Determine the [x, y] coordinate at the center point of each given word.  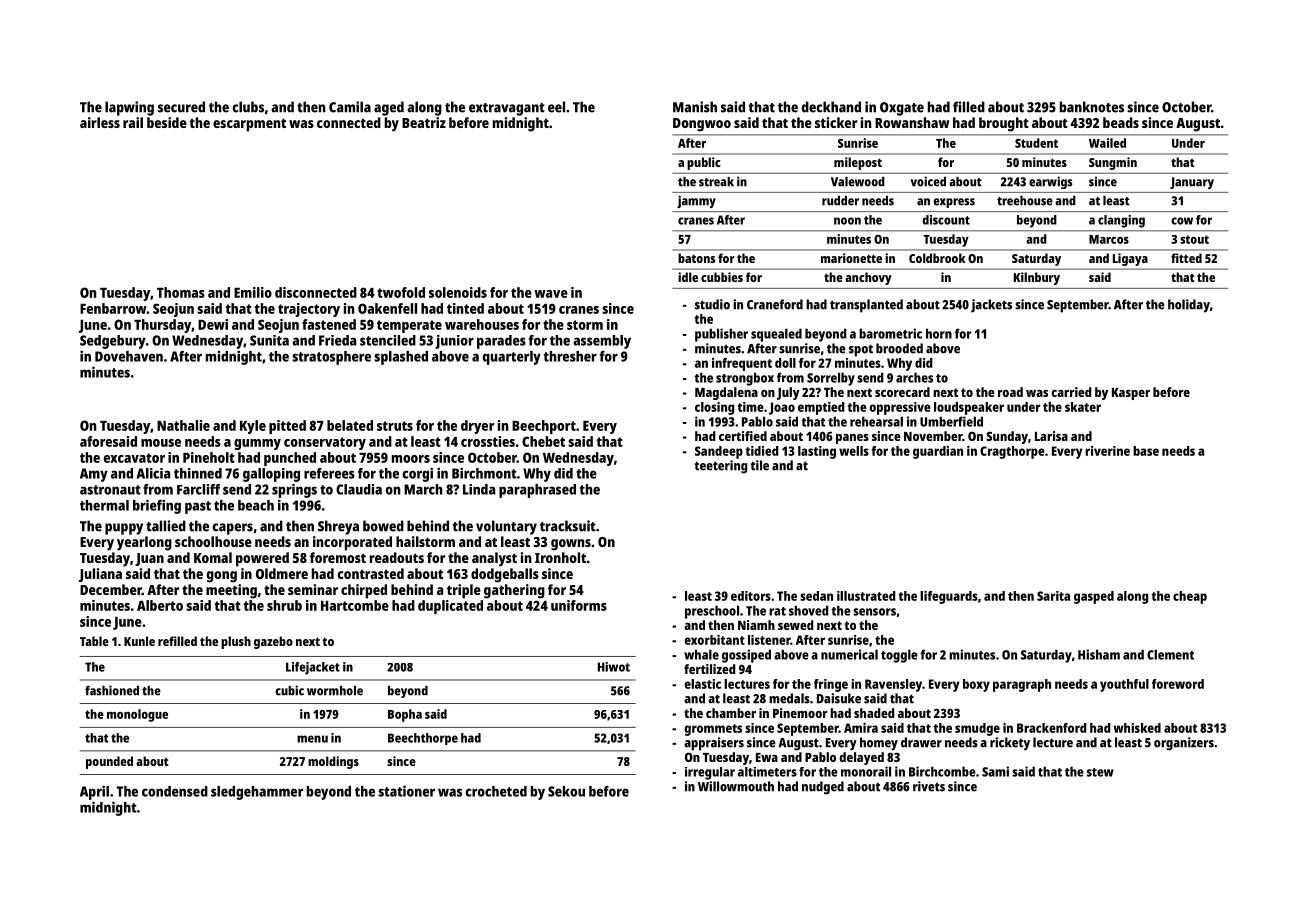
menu [312, 739]
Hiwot [614, 667]
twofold [401, 292]
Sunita [269, 340]
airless [100, 122]
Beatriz [424, 122]
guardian [938, 452]
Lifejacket [313, 668]
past [198, 507]
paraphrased [537, 491]
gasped [1094, 597]
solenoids [458, 292]
